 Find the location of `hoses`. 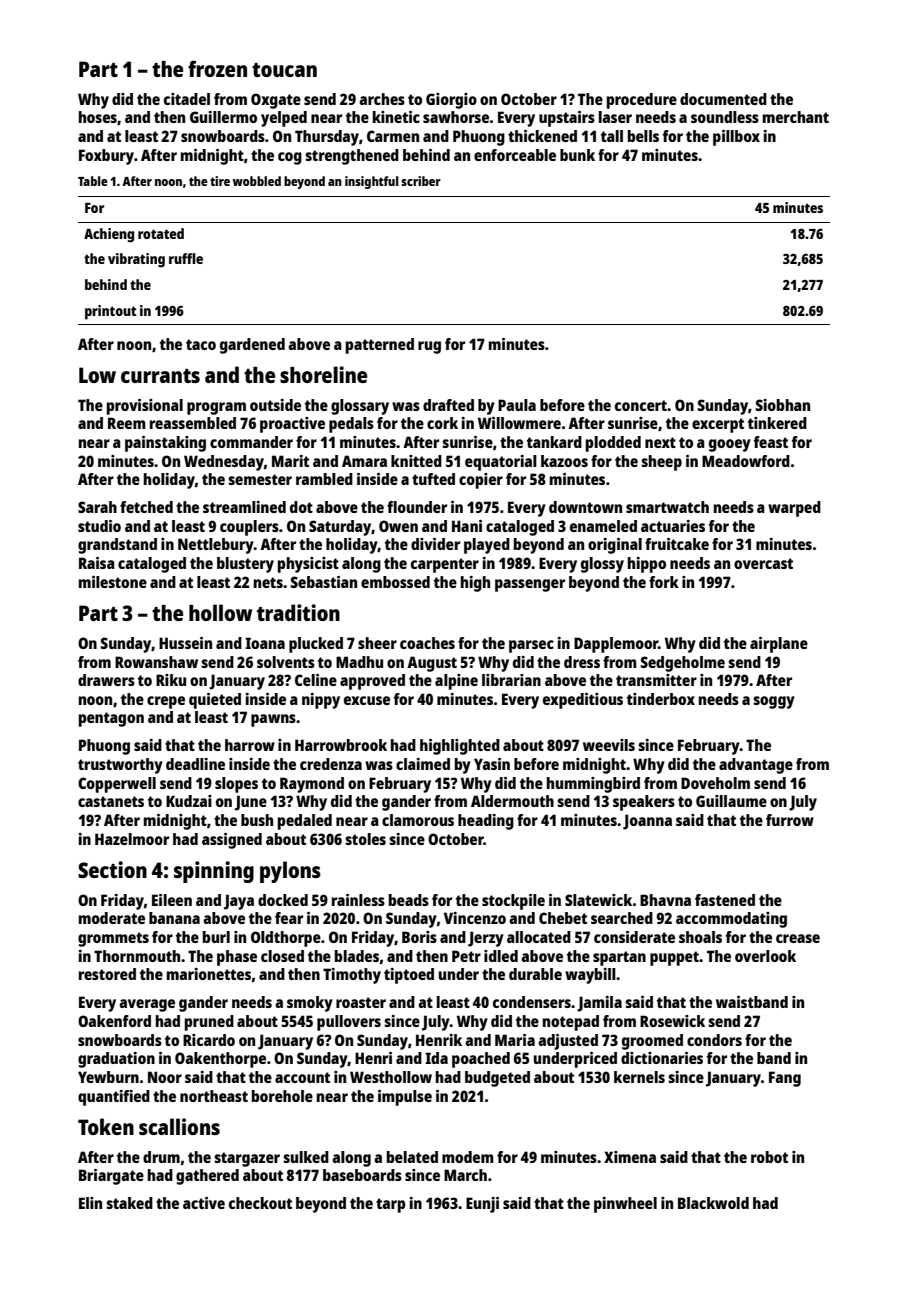

hoses is located at coordinates (98, 117).
